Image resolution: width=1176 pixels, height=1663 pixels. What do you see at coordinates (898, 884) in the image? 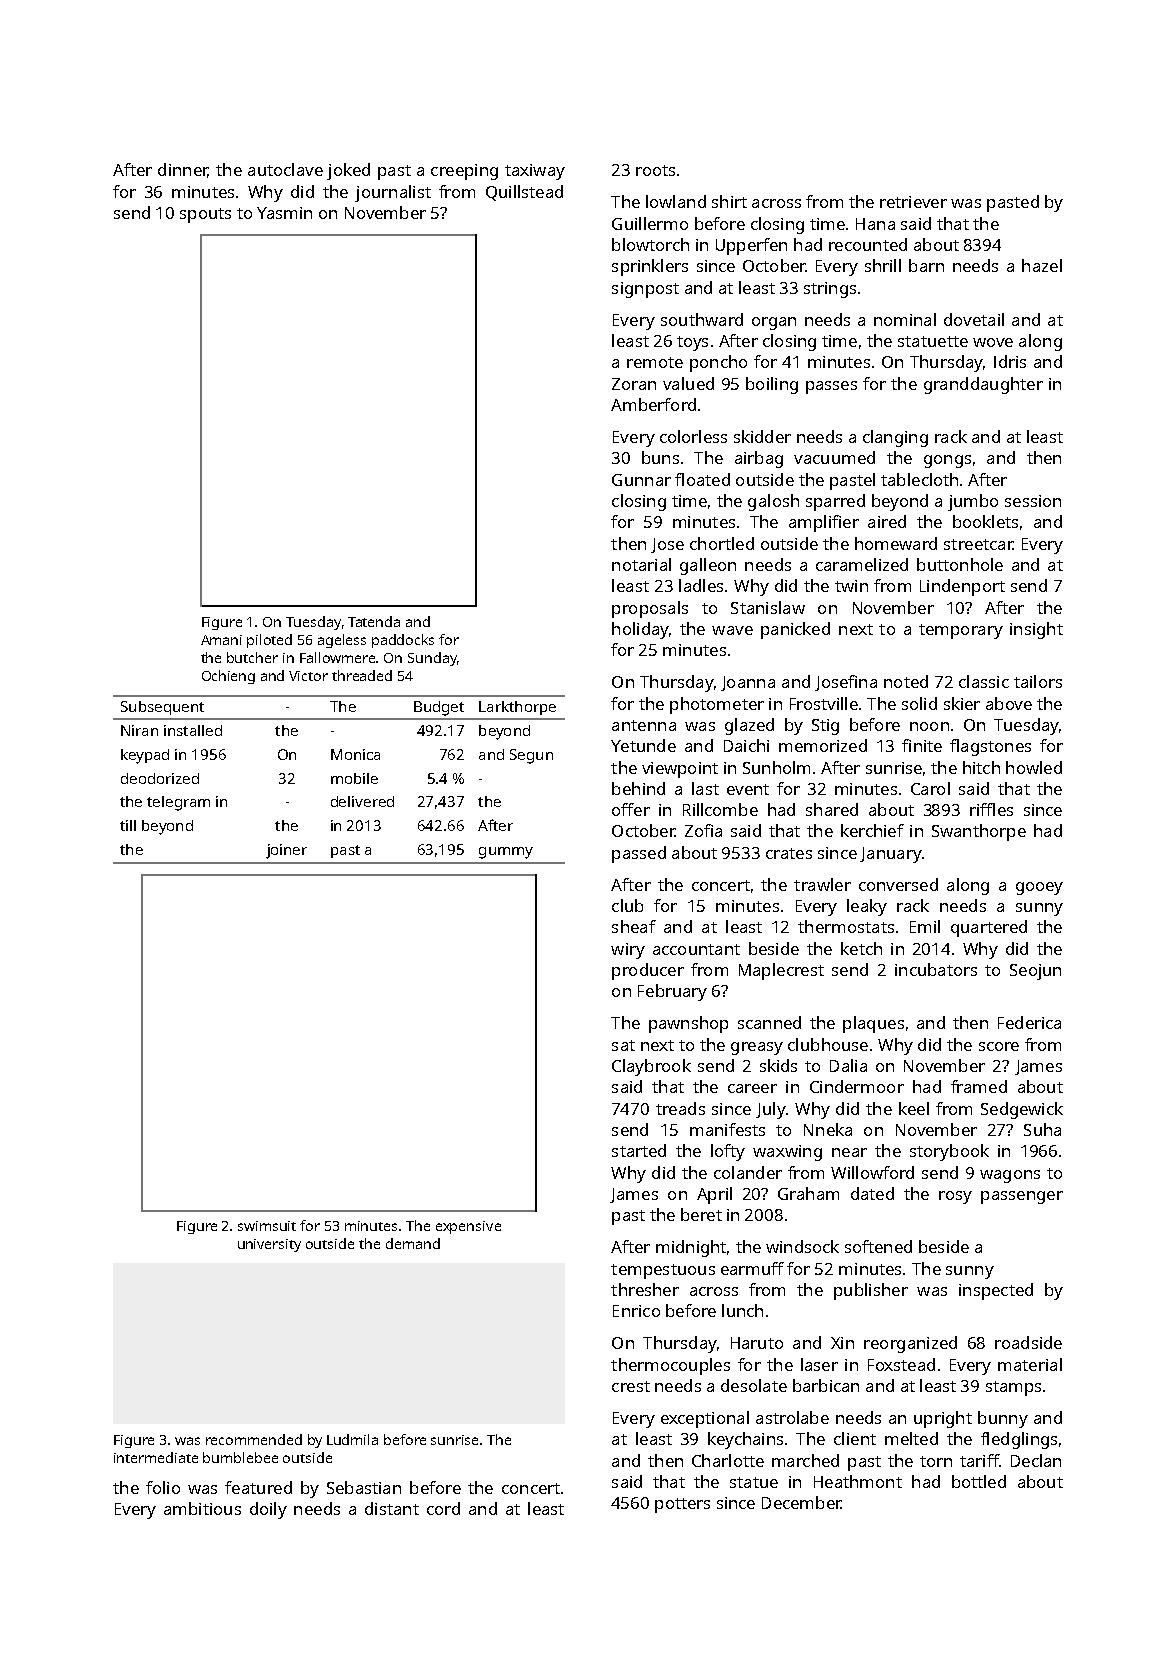
I see `conversed` at bounding box center [898, 884].
